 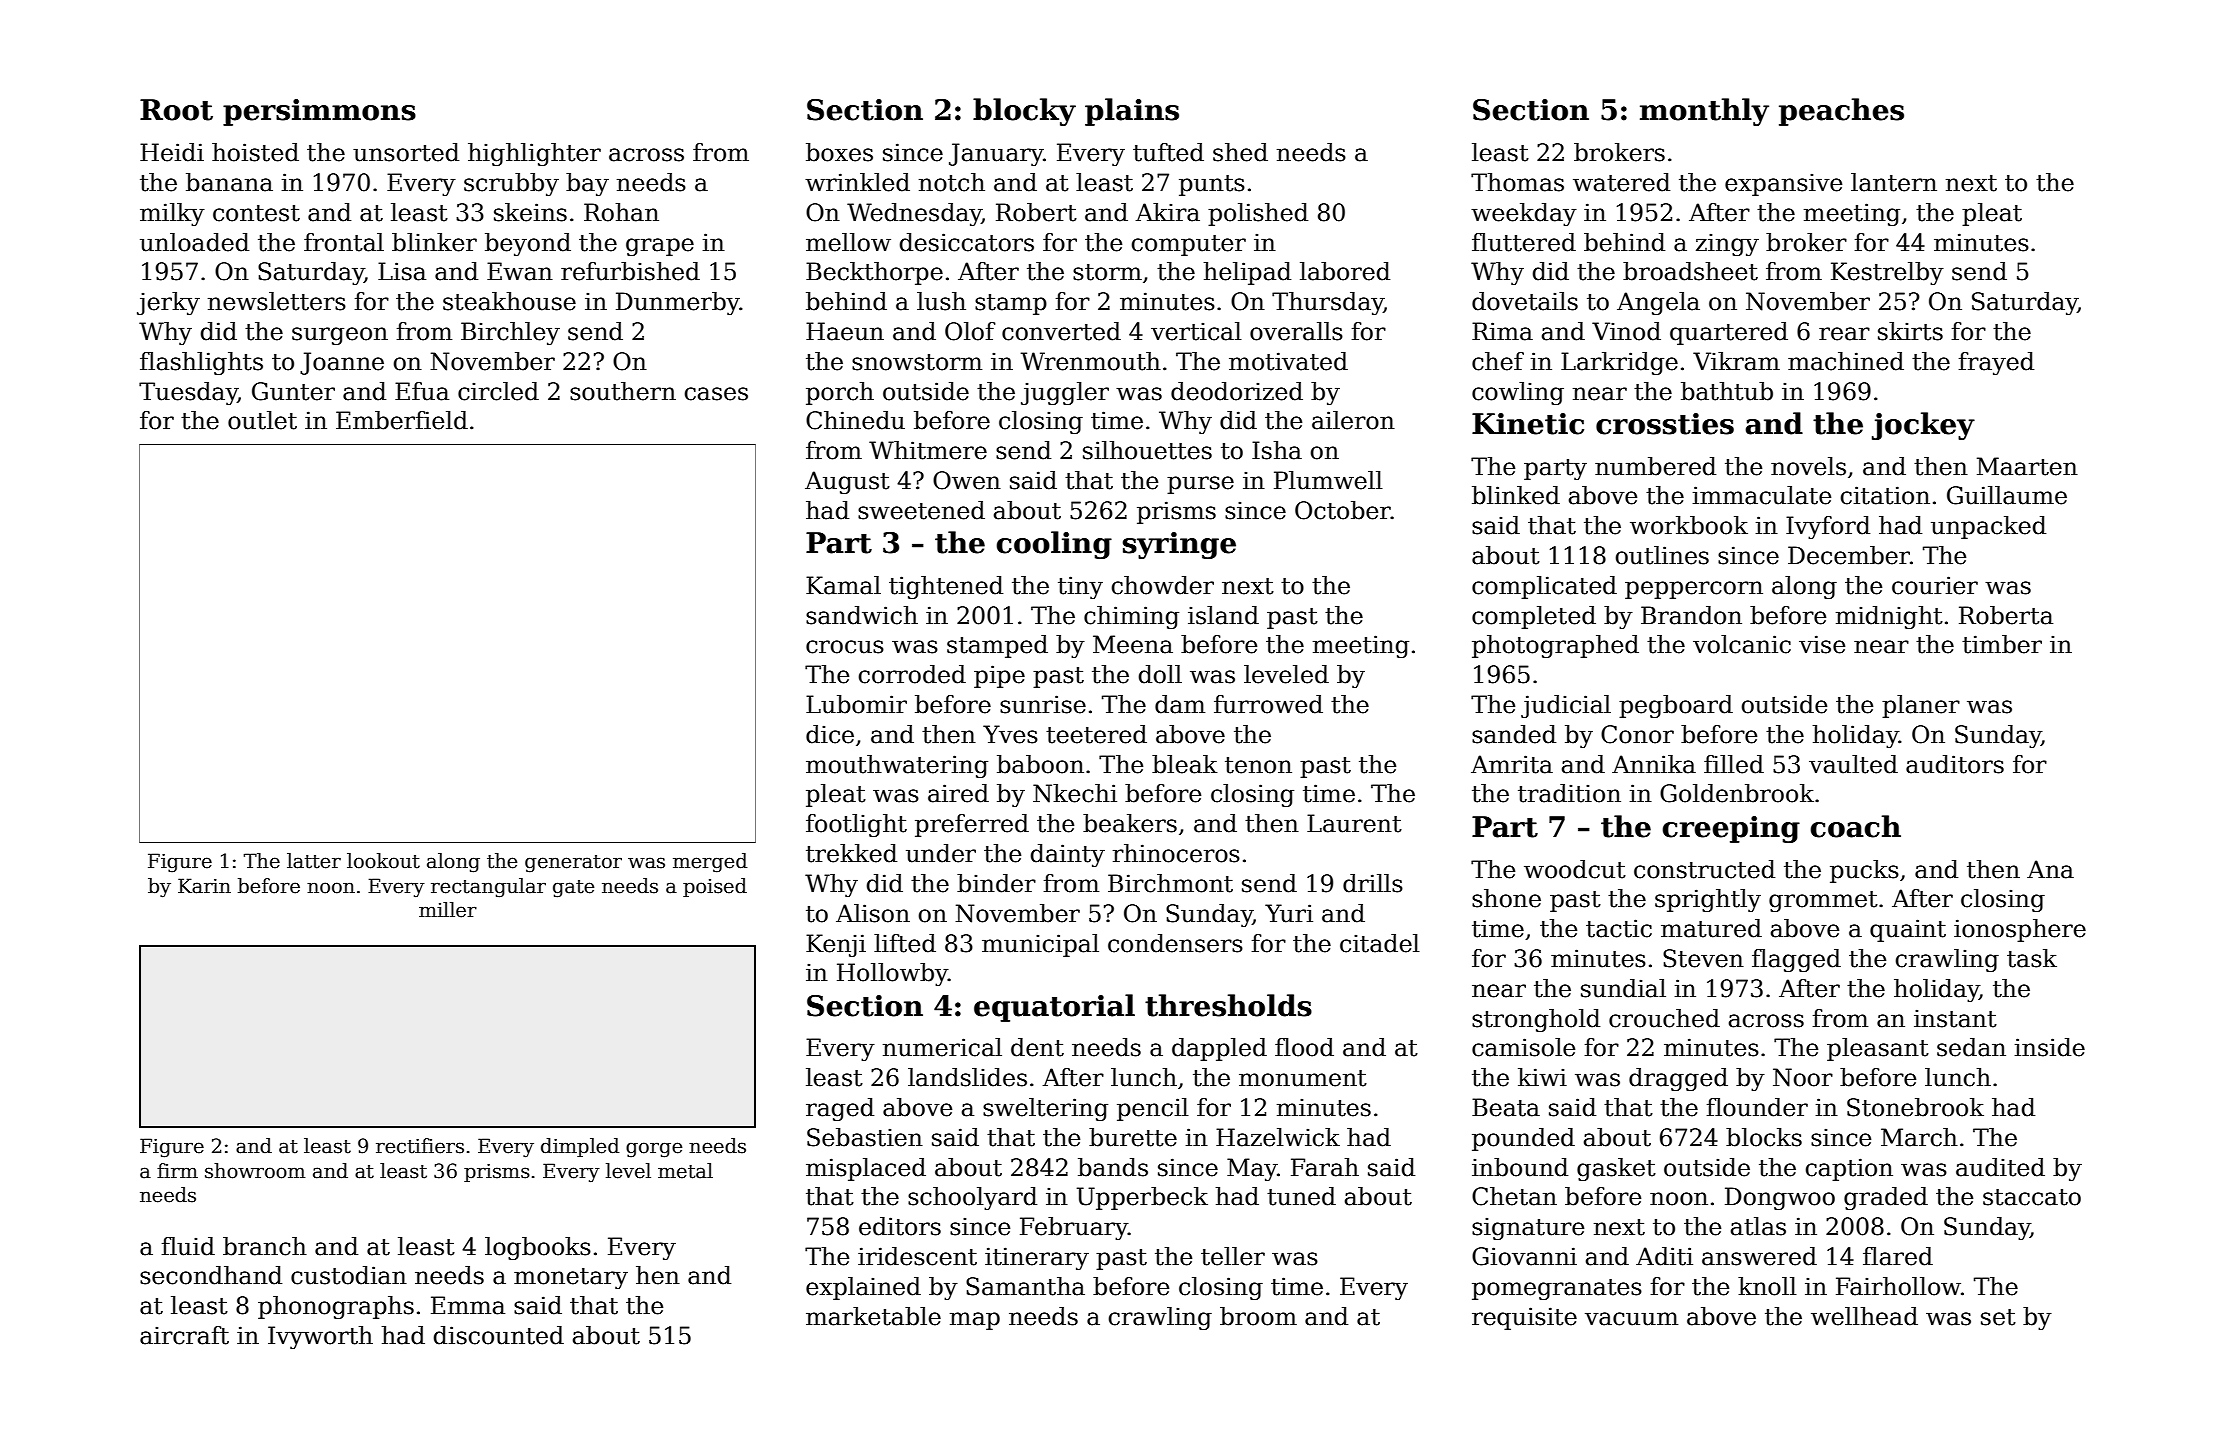 What do you see at coordinates (571, 1278) in the screenshot?
I see `monetary` at bounding box center [571, 1278].
